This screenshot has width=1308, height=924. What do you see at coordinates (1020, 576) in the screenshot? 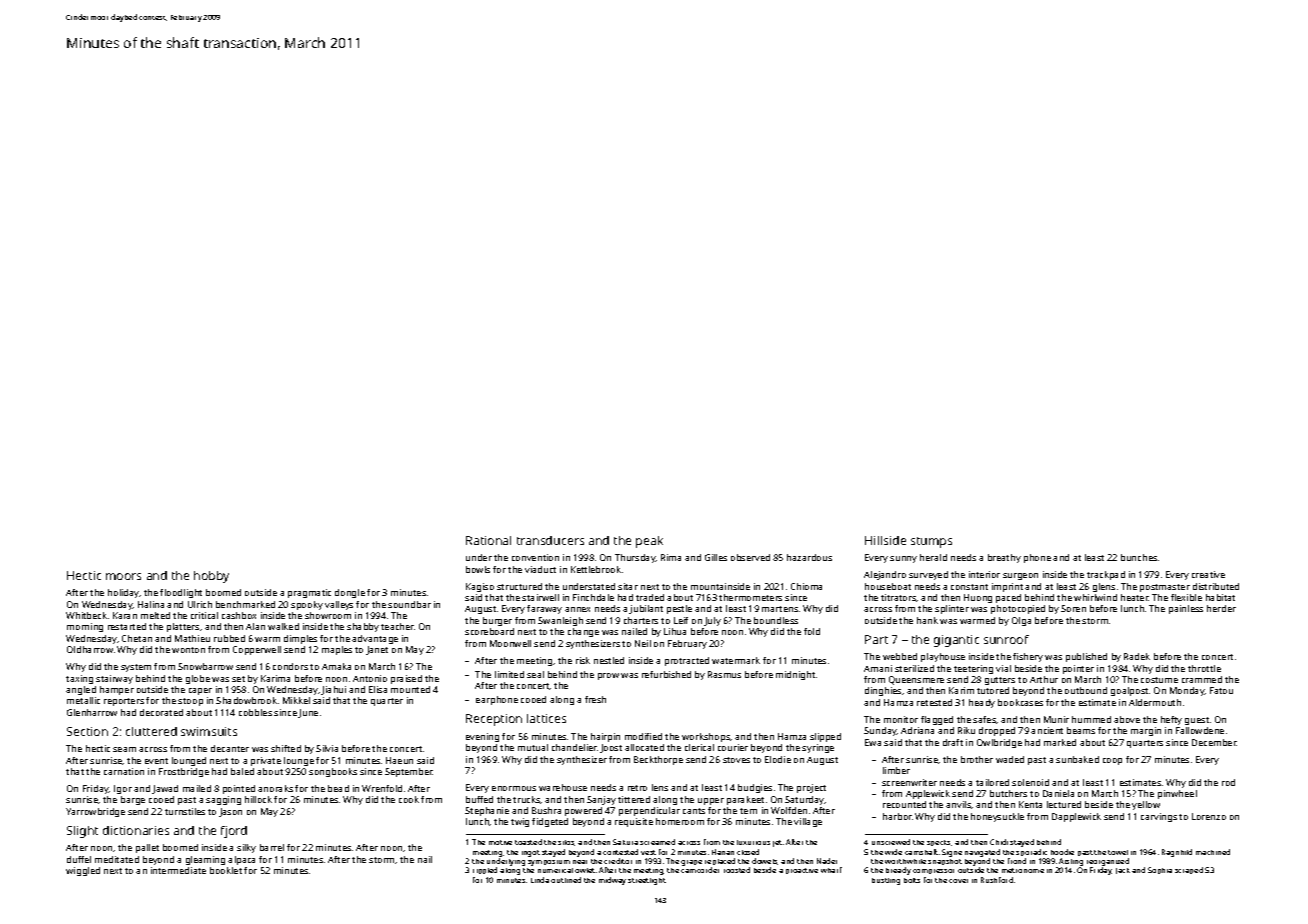
I see `surgeon` at bounding box center [1020, 576].
